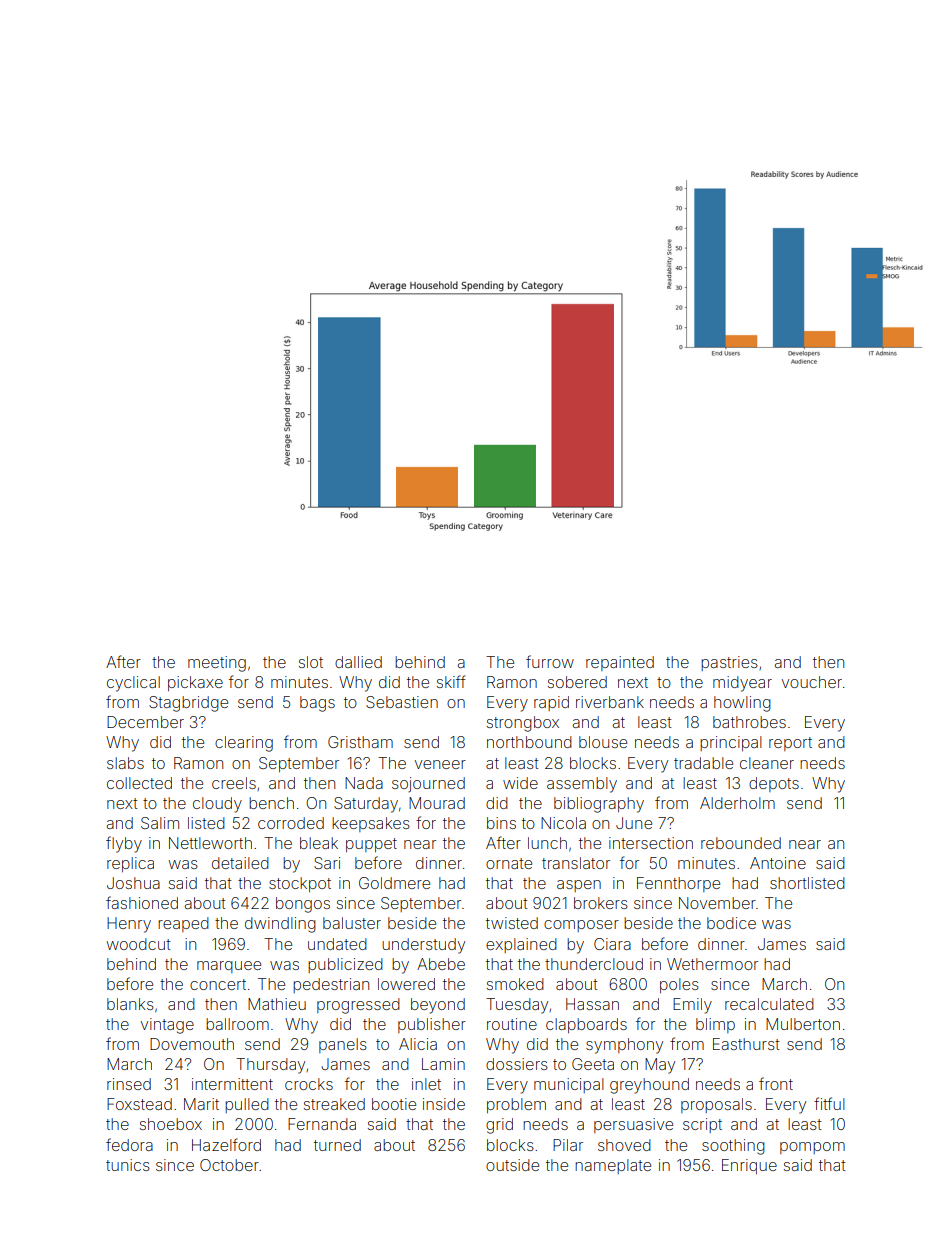 This screenshot has width=952, height=1233. I want to click on principal, so click(731, 743).
